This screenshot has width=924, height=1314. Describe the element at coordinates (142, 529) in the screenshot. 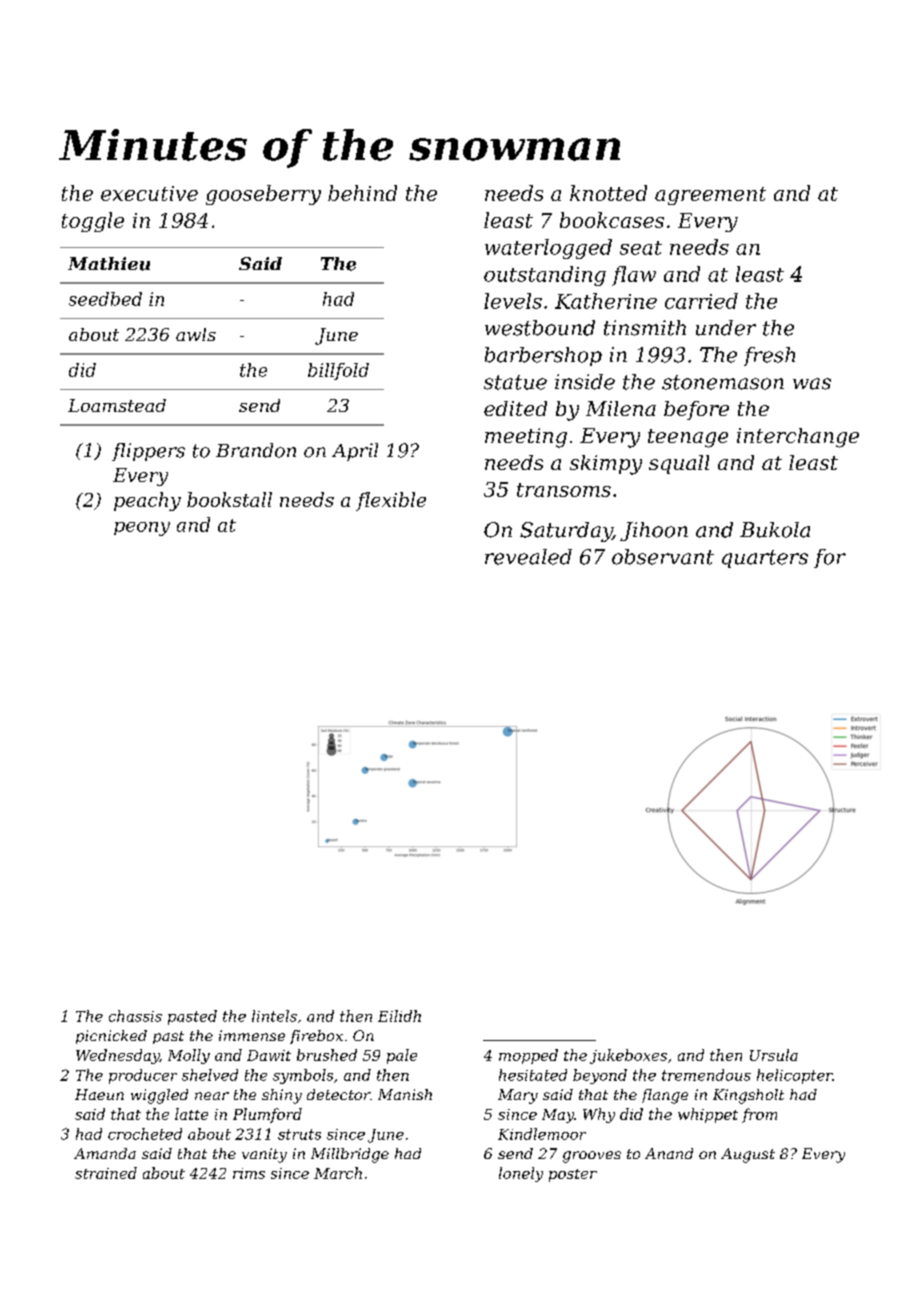

I see `peony` at that location.
